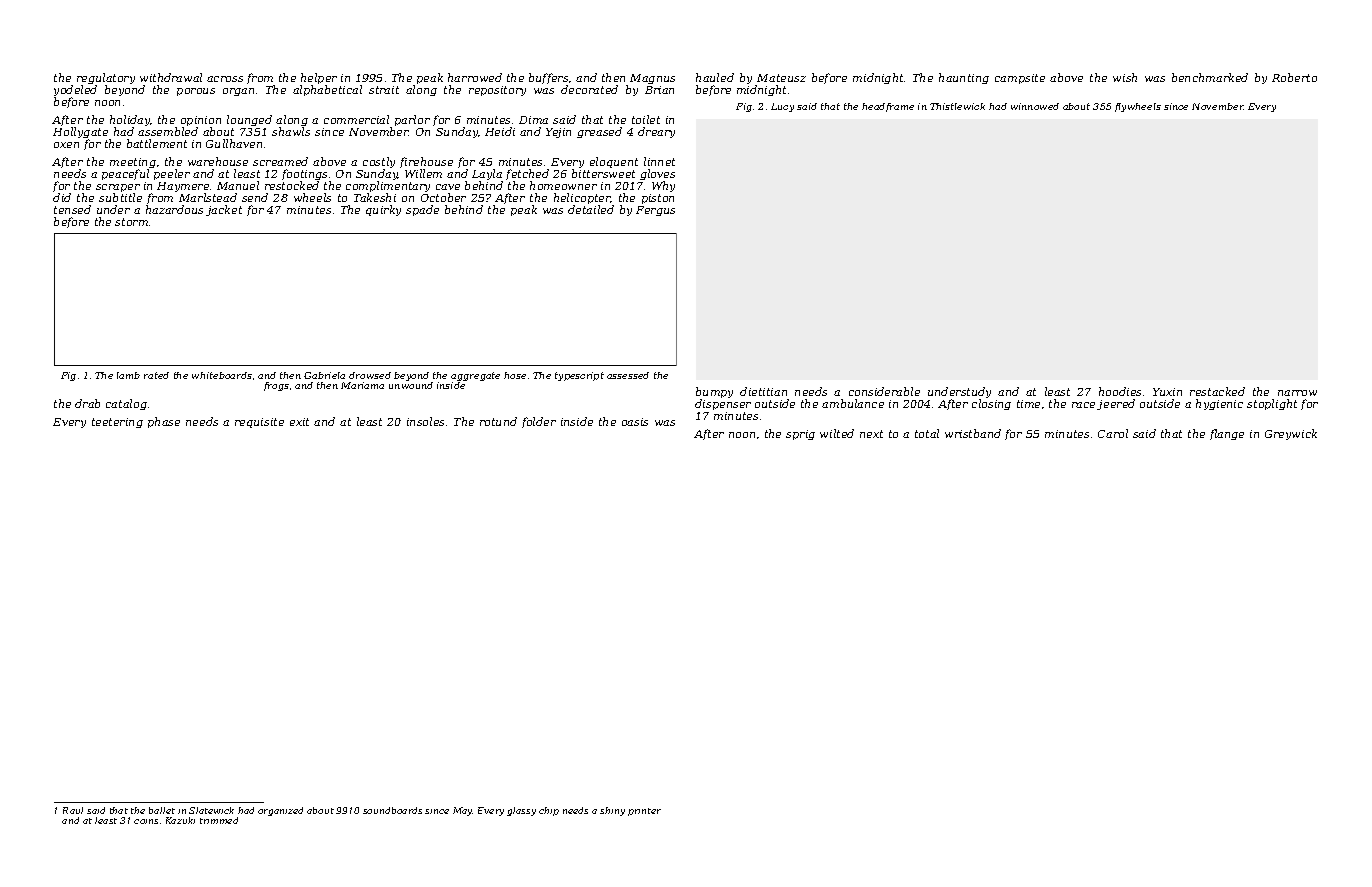  I want to click on printer, so click(644, 812).
